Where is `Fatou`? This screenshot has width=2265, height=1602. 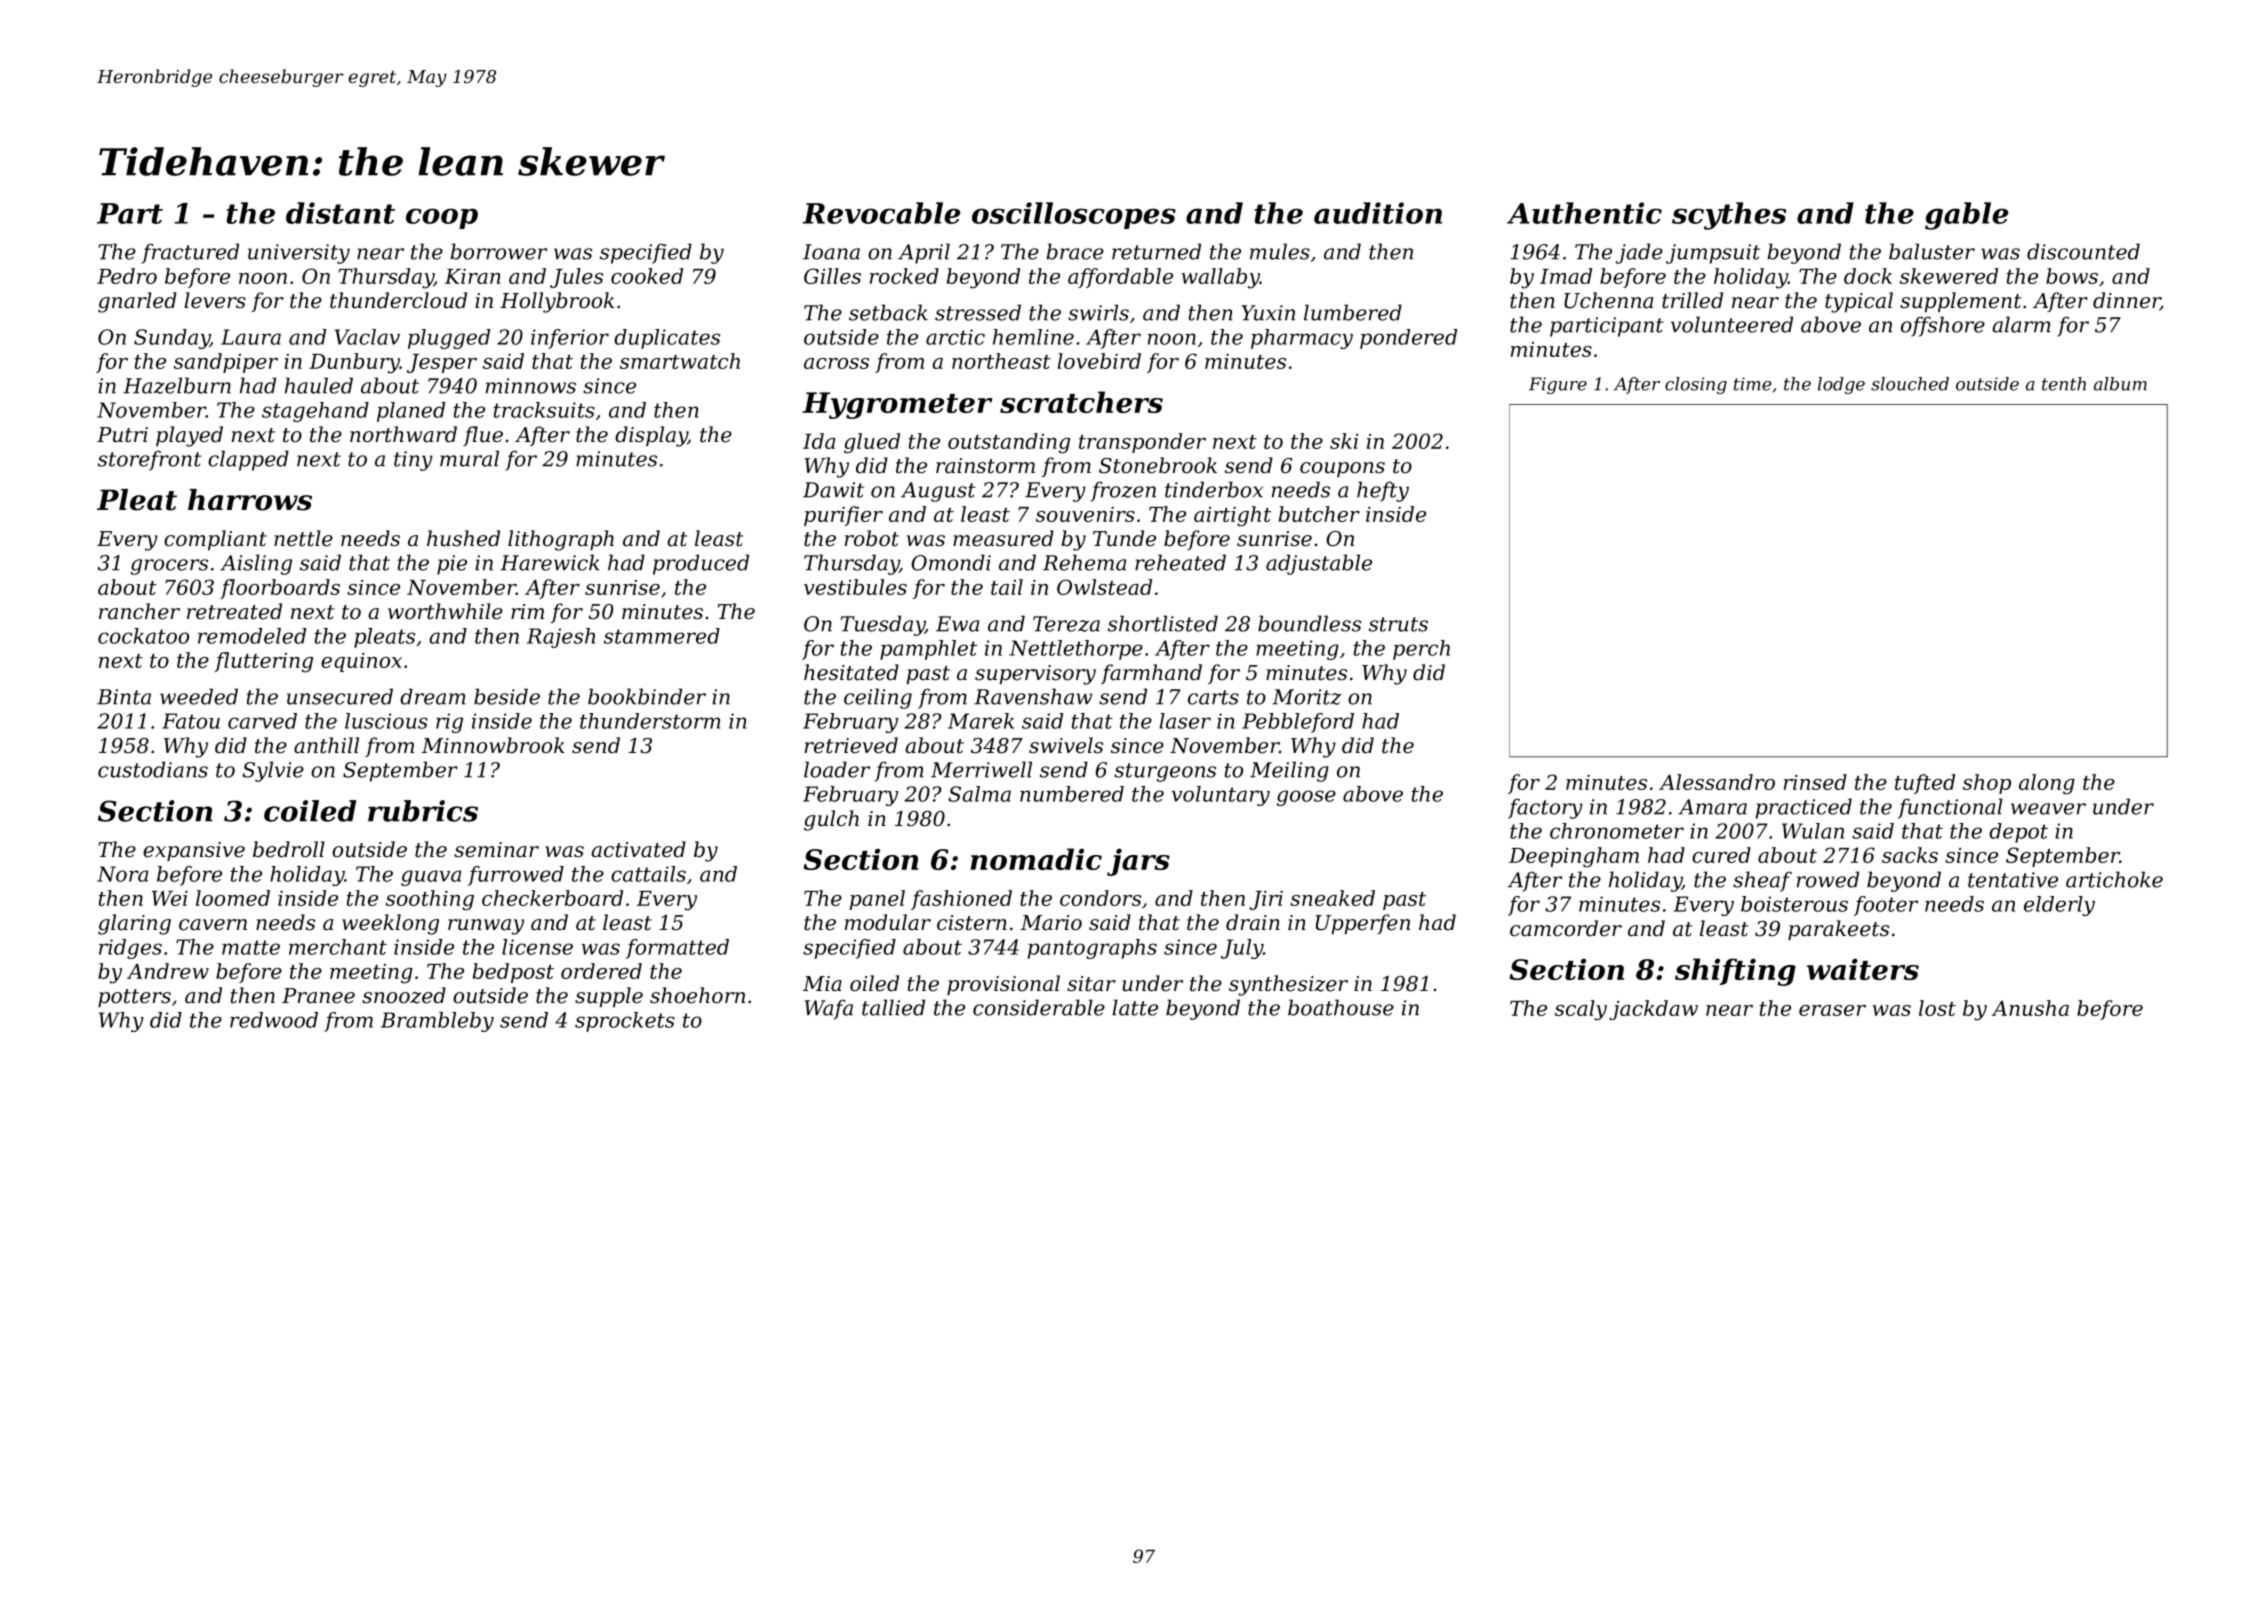 Fatou is located at coordinates (191, 721).
